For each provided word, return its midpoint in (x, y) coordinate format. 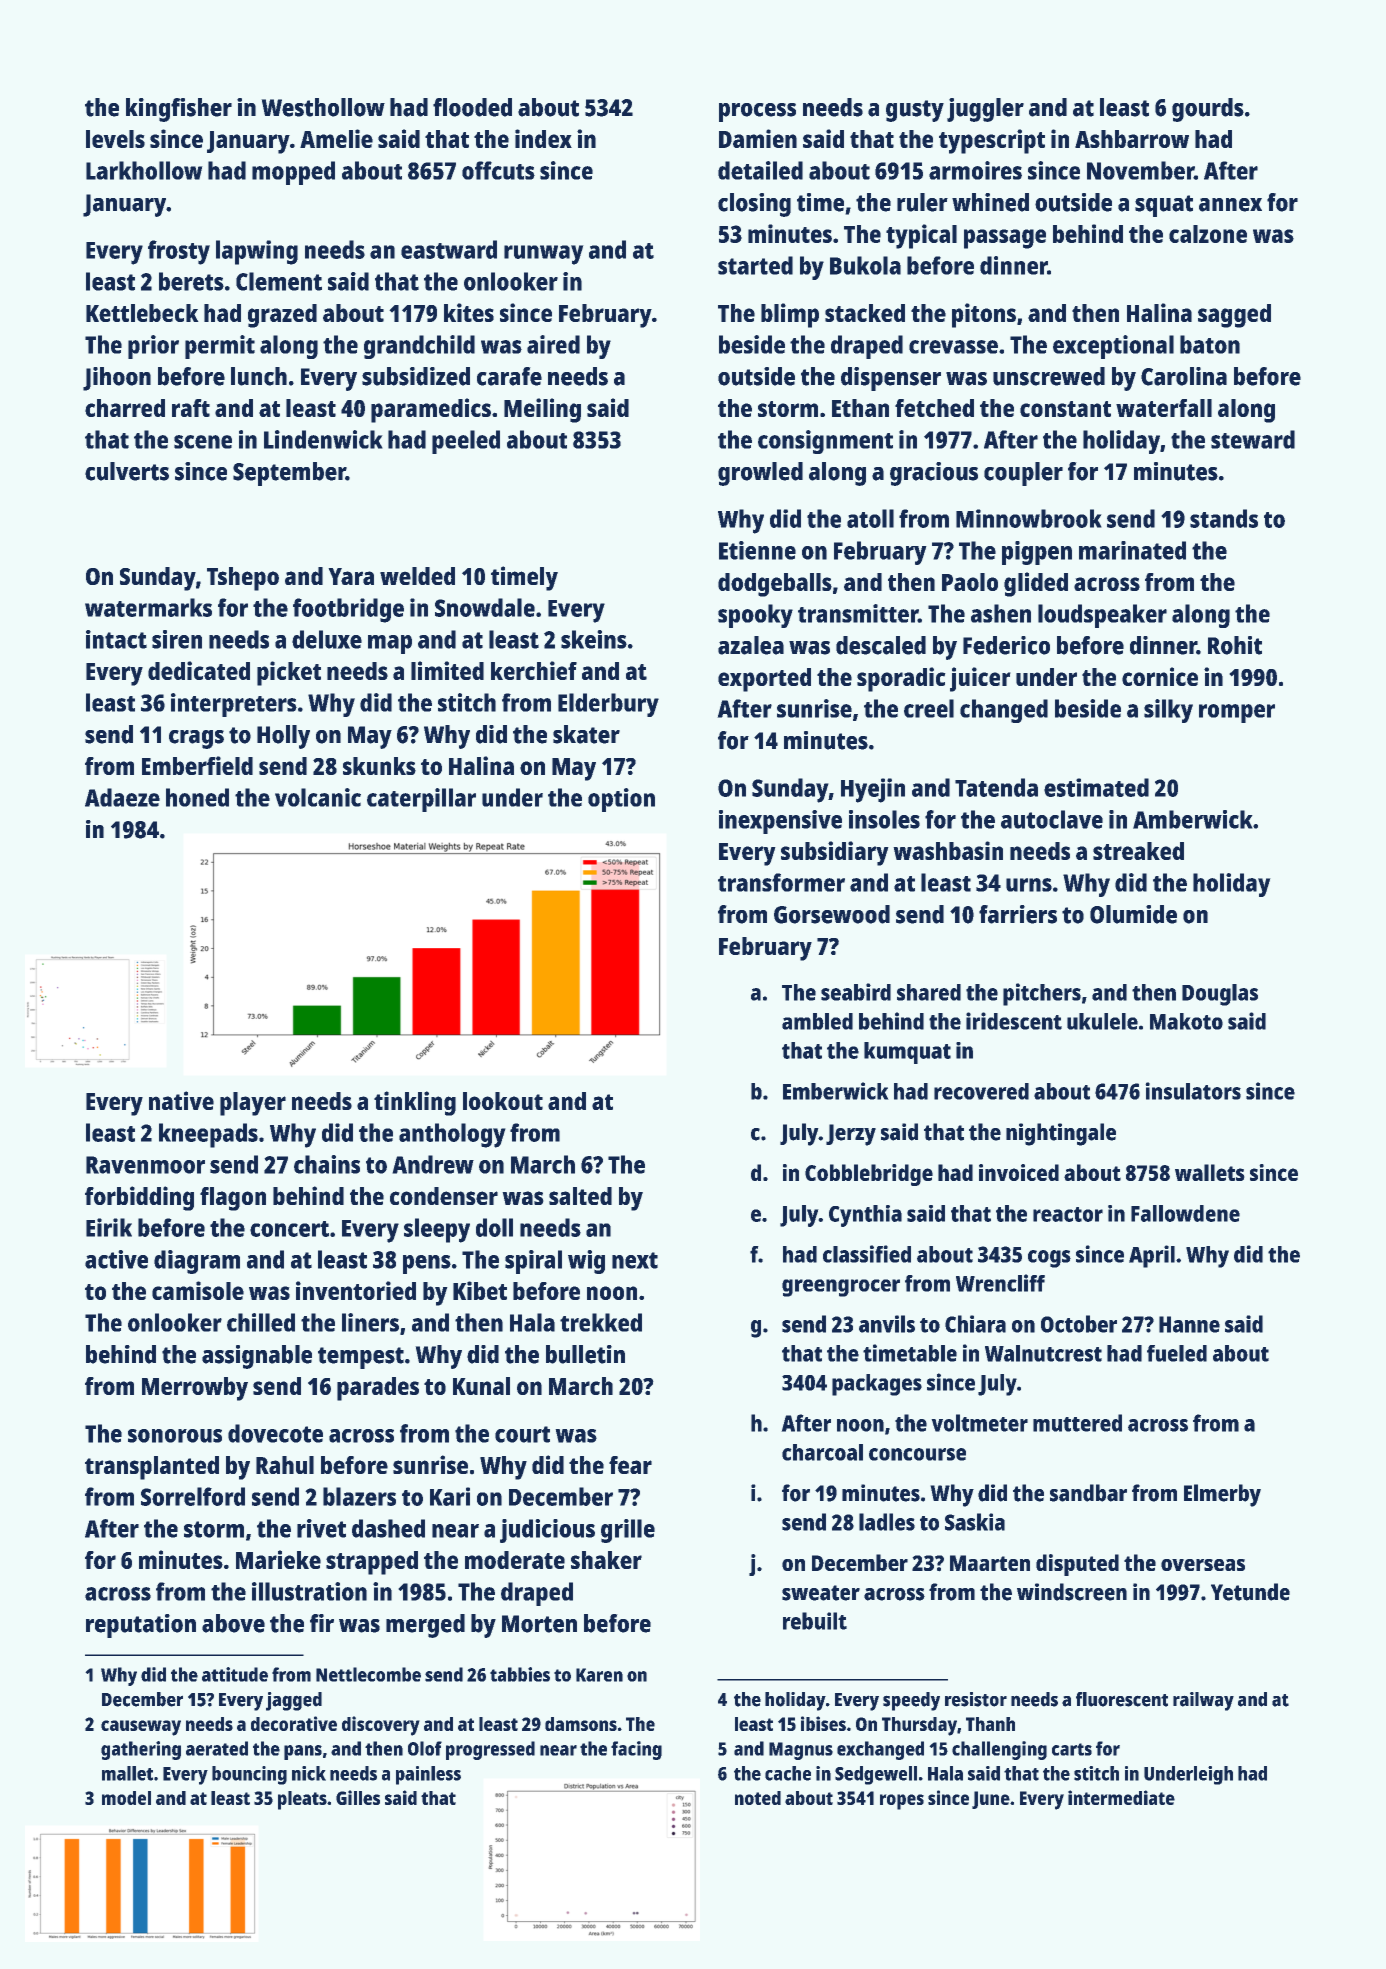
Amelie (336, 138)
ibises (823, 1723)
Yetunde (1250, 1592)
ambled (817, 1021)
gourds (1208, 110)
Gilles (358, 1797)
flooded (472, 107)
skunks (379, 766)
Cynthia (865, 1216)
